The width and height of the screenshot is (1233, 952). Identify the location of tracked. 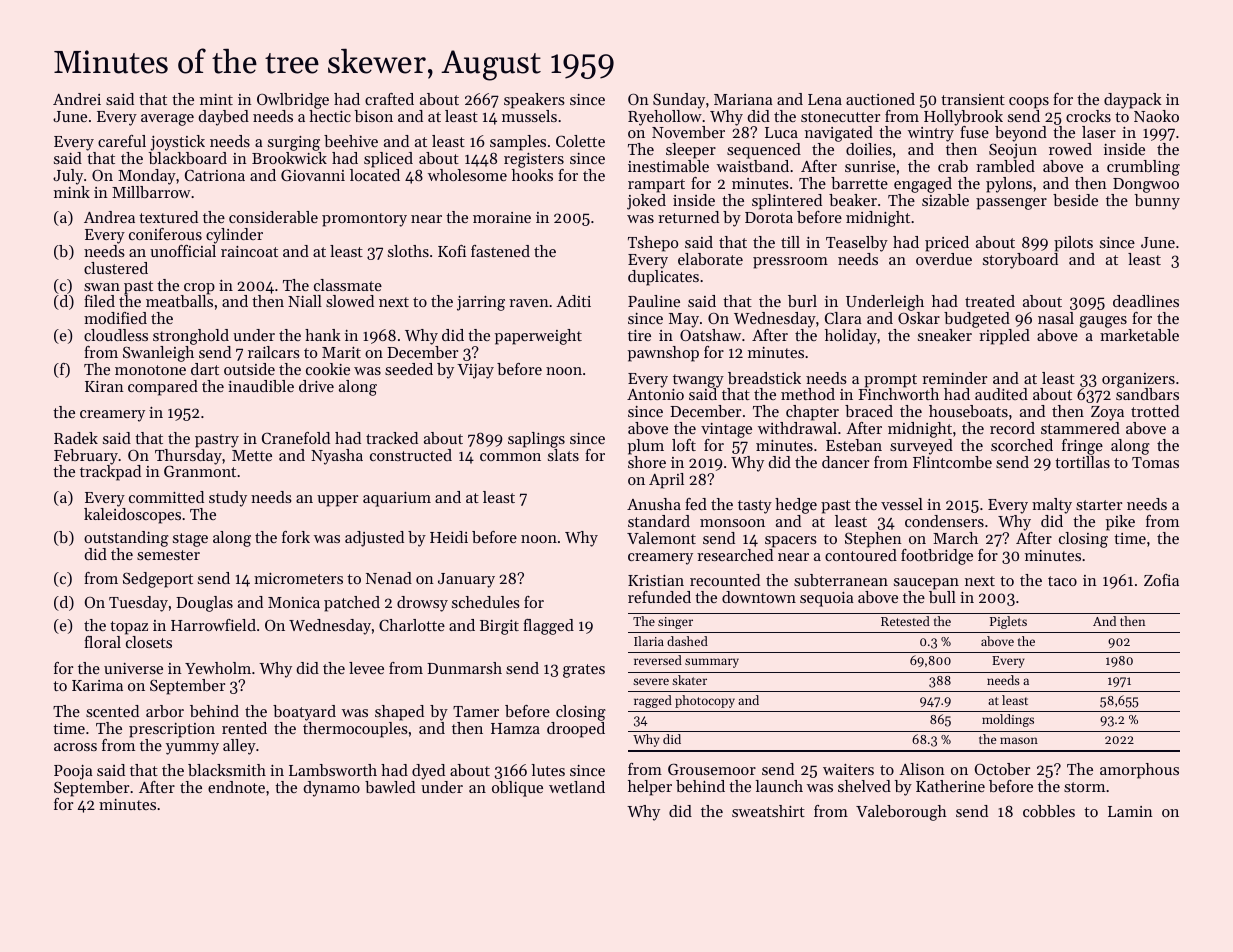
(392, 438).
